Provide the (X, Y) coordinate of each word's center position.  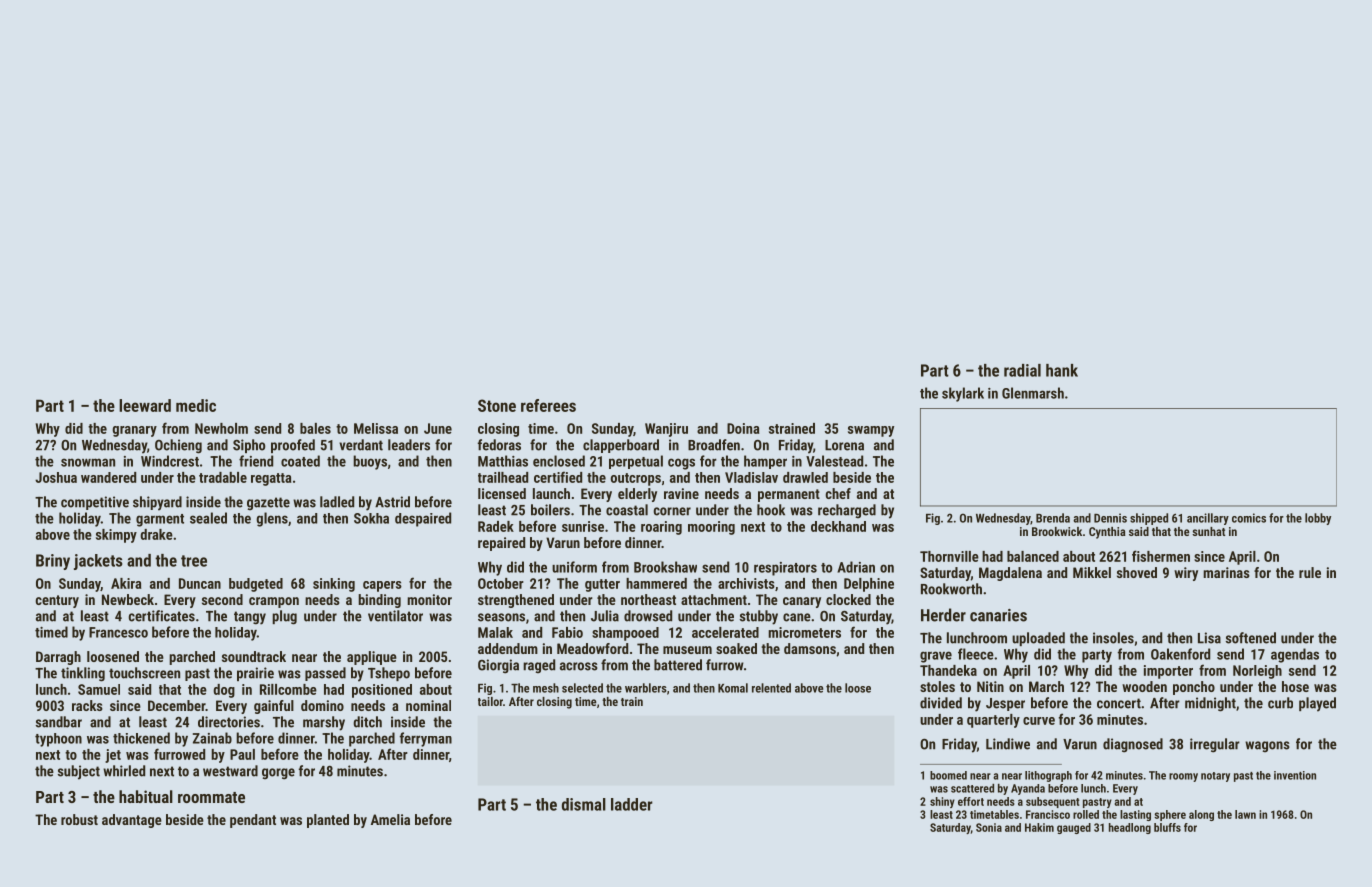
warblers (646, 688)
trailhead (503, 477)
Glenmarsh (1033, 393)
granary (134, 431)
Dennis (1110, 518)
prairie (255, 674)
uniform (574, 567)
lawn (1245, 814)
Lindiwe (1008, 744)
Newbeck (128, 599)
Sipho (249, 446)
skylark (963, 394)
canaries (998, 615)
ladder (632, 804)
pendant (253, 821)
